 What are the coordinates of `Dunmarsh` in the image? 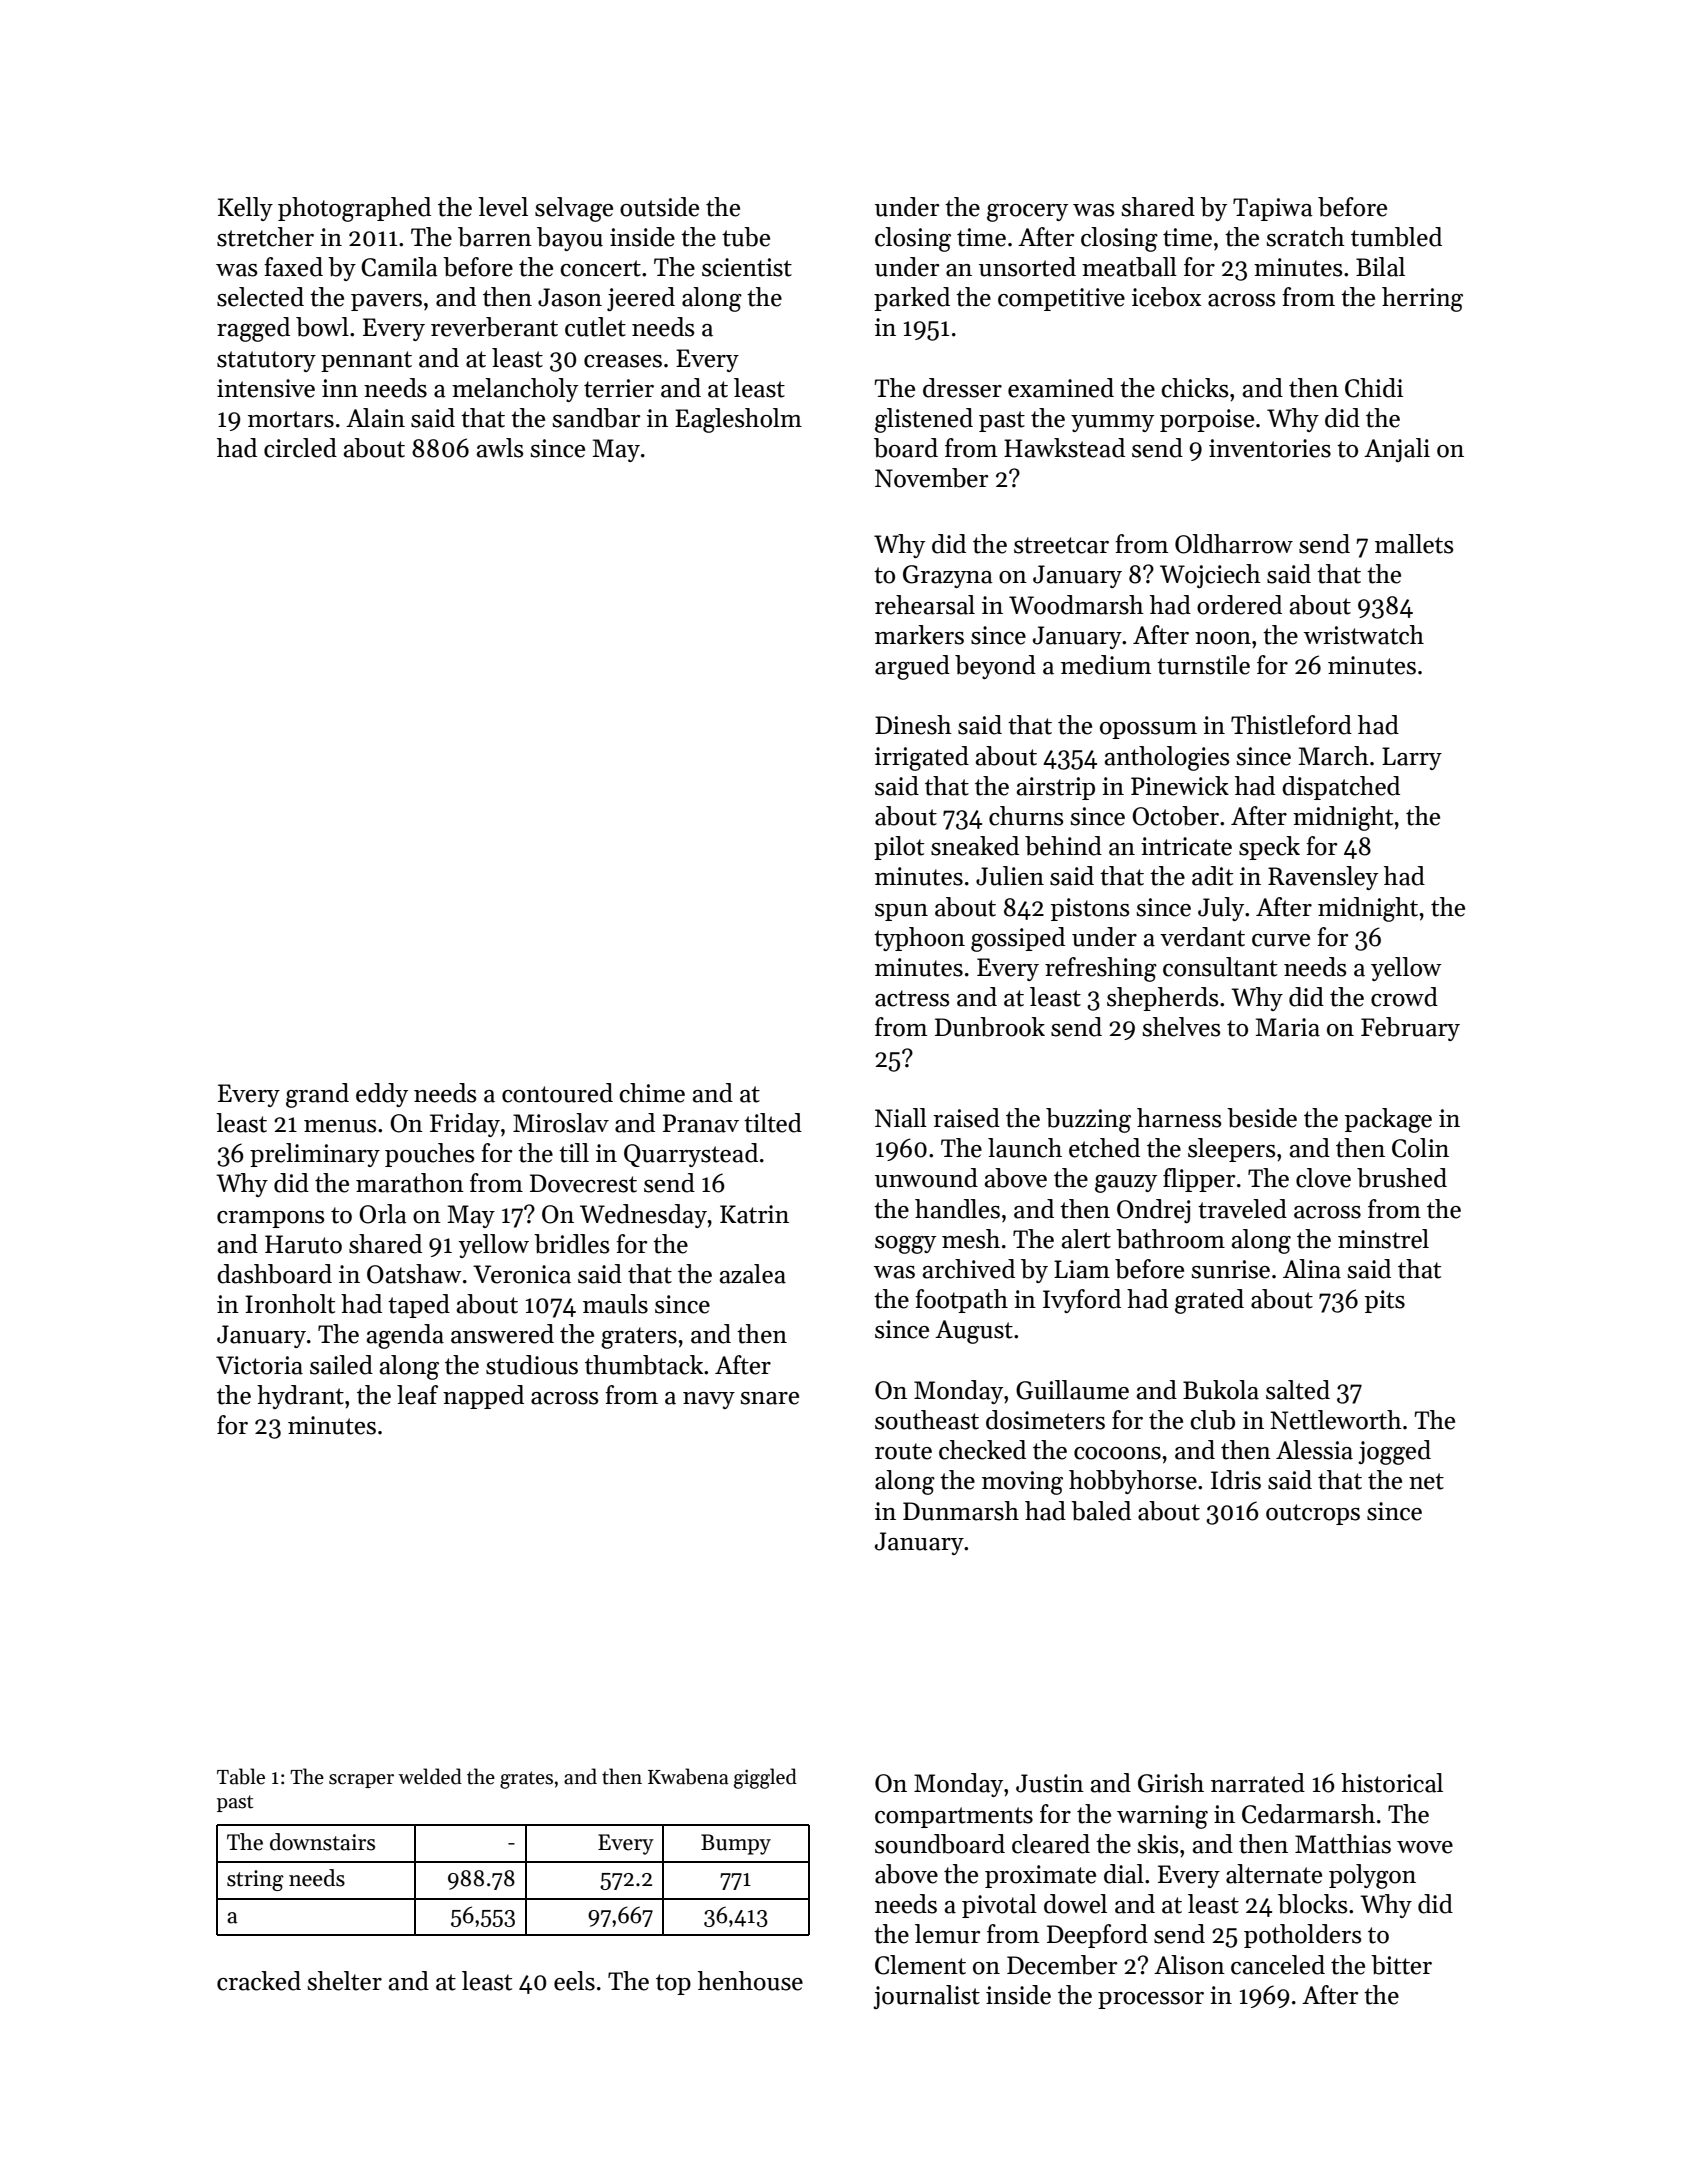 It's located at (961, 1511).
